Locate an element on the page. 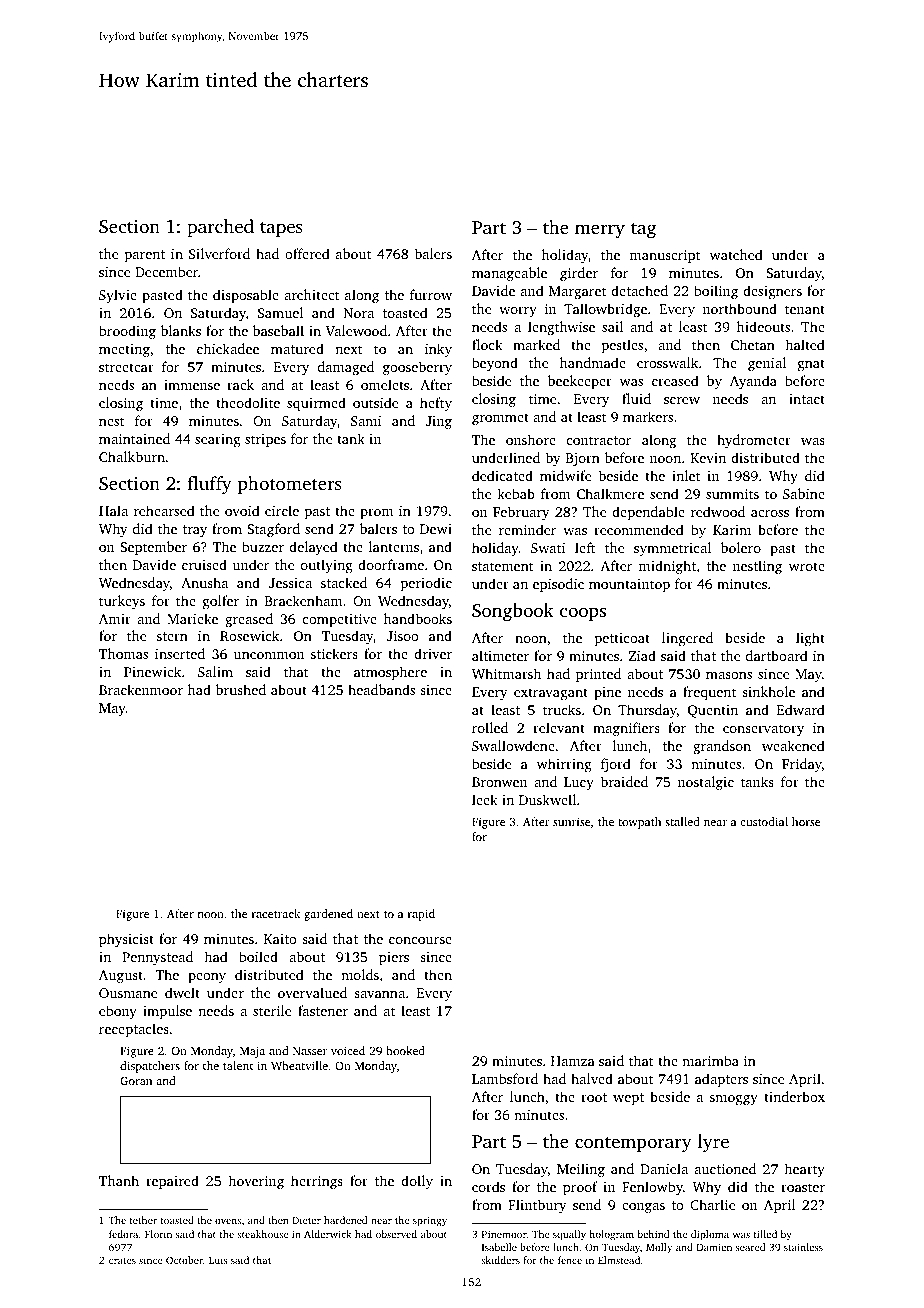 The image size is (924, 1308). sunrise is located at coordinates (571, 821).
